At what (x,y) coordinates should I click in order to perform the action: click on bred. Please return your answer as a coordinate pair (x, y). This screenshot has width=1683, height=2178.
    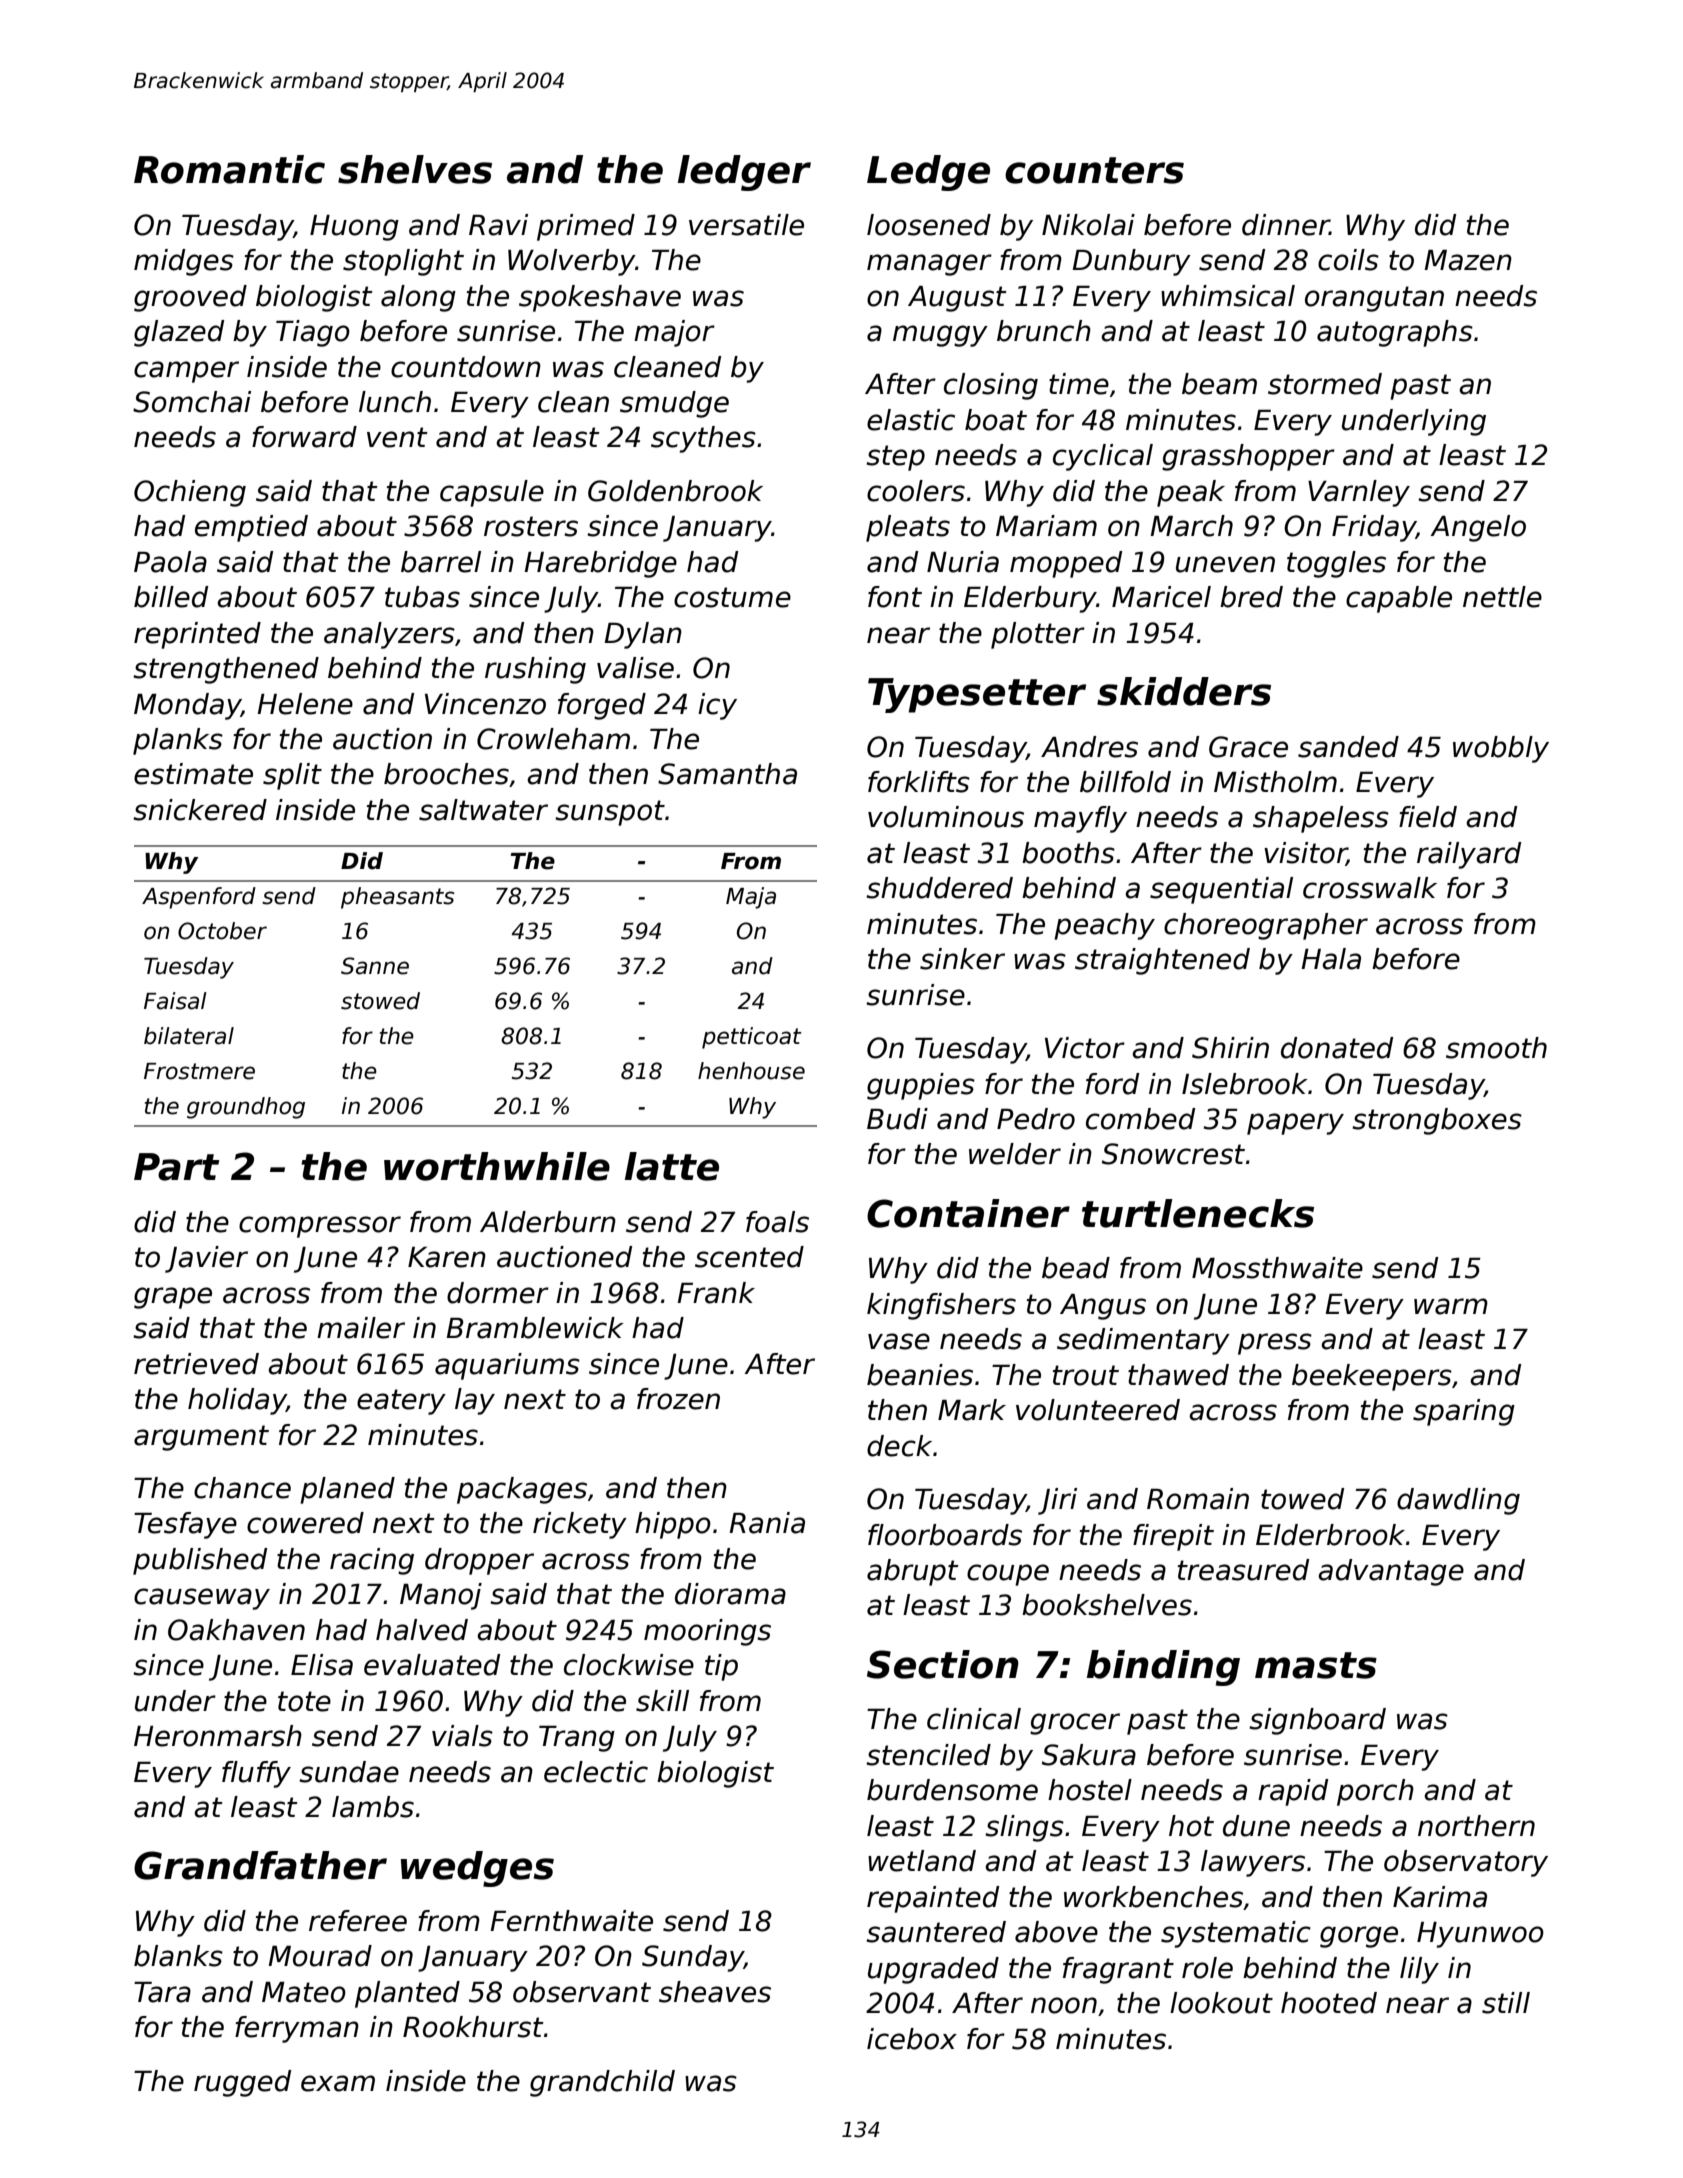
    Looking at the image, I should click on (1251, 597).
